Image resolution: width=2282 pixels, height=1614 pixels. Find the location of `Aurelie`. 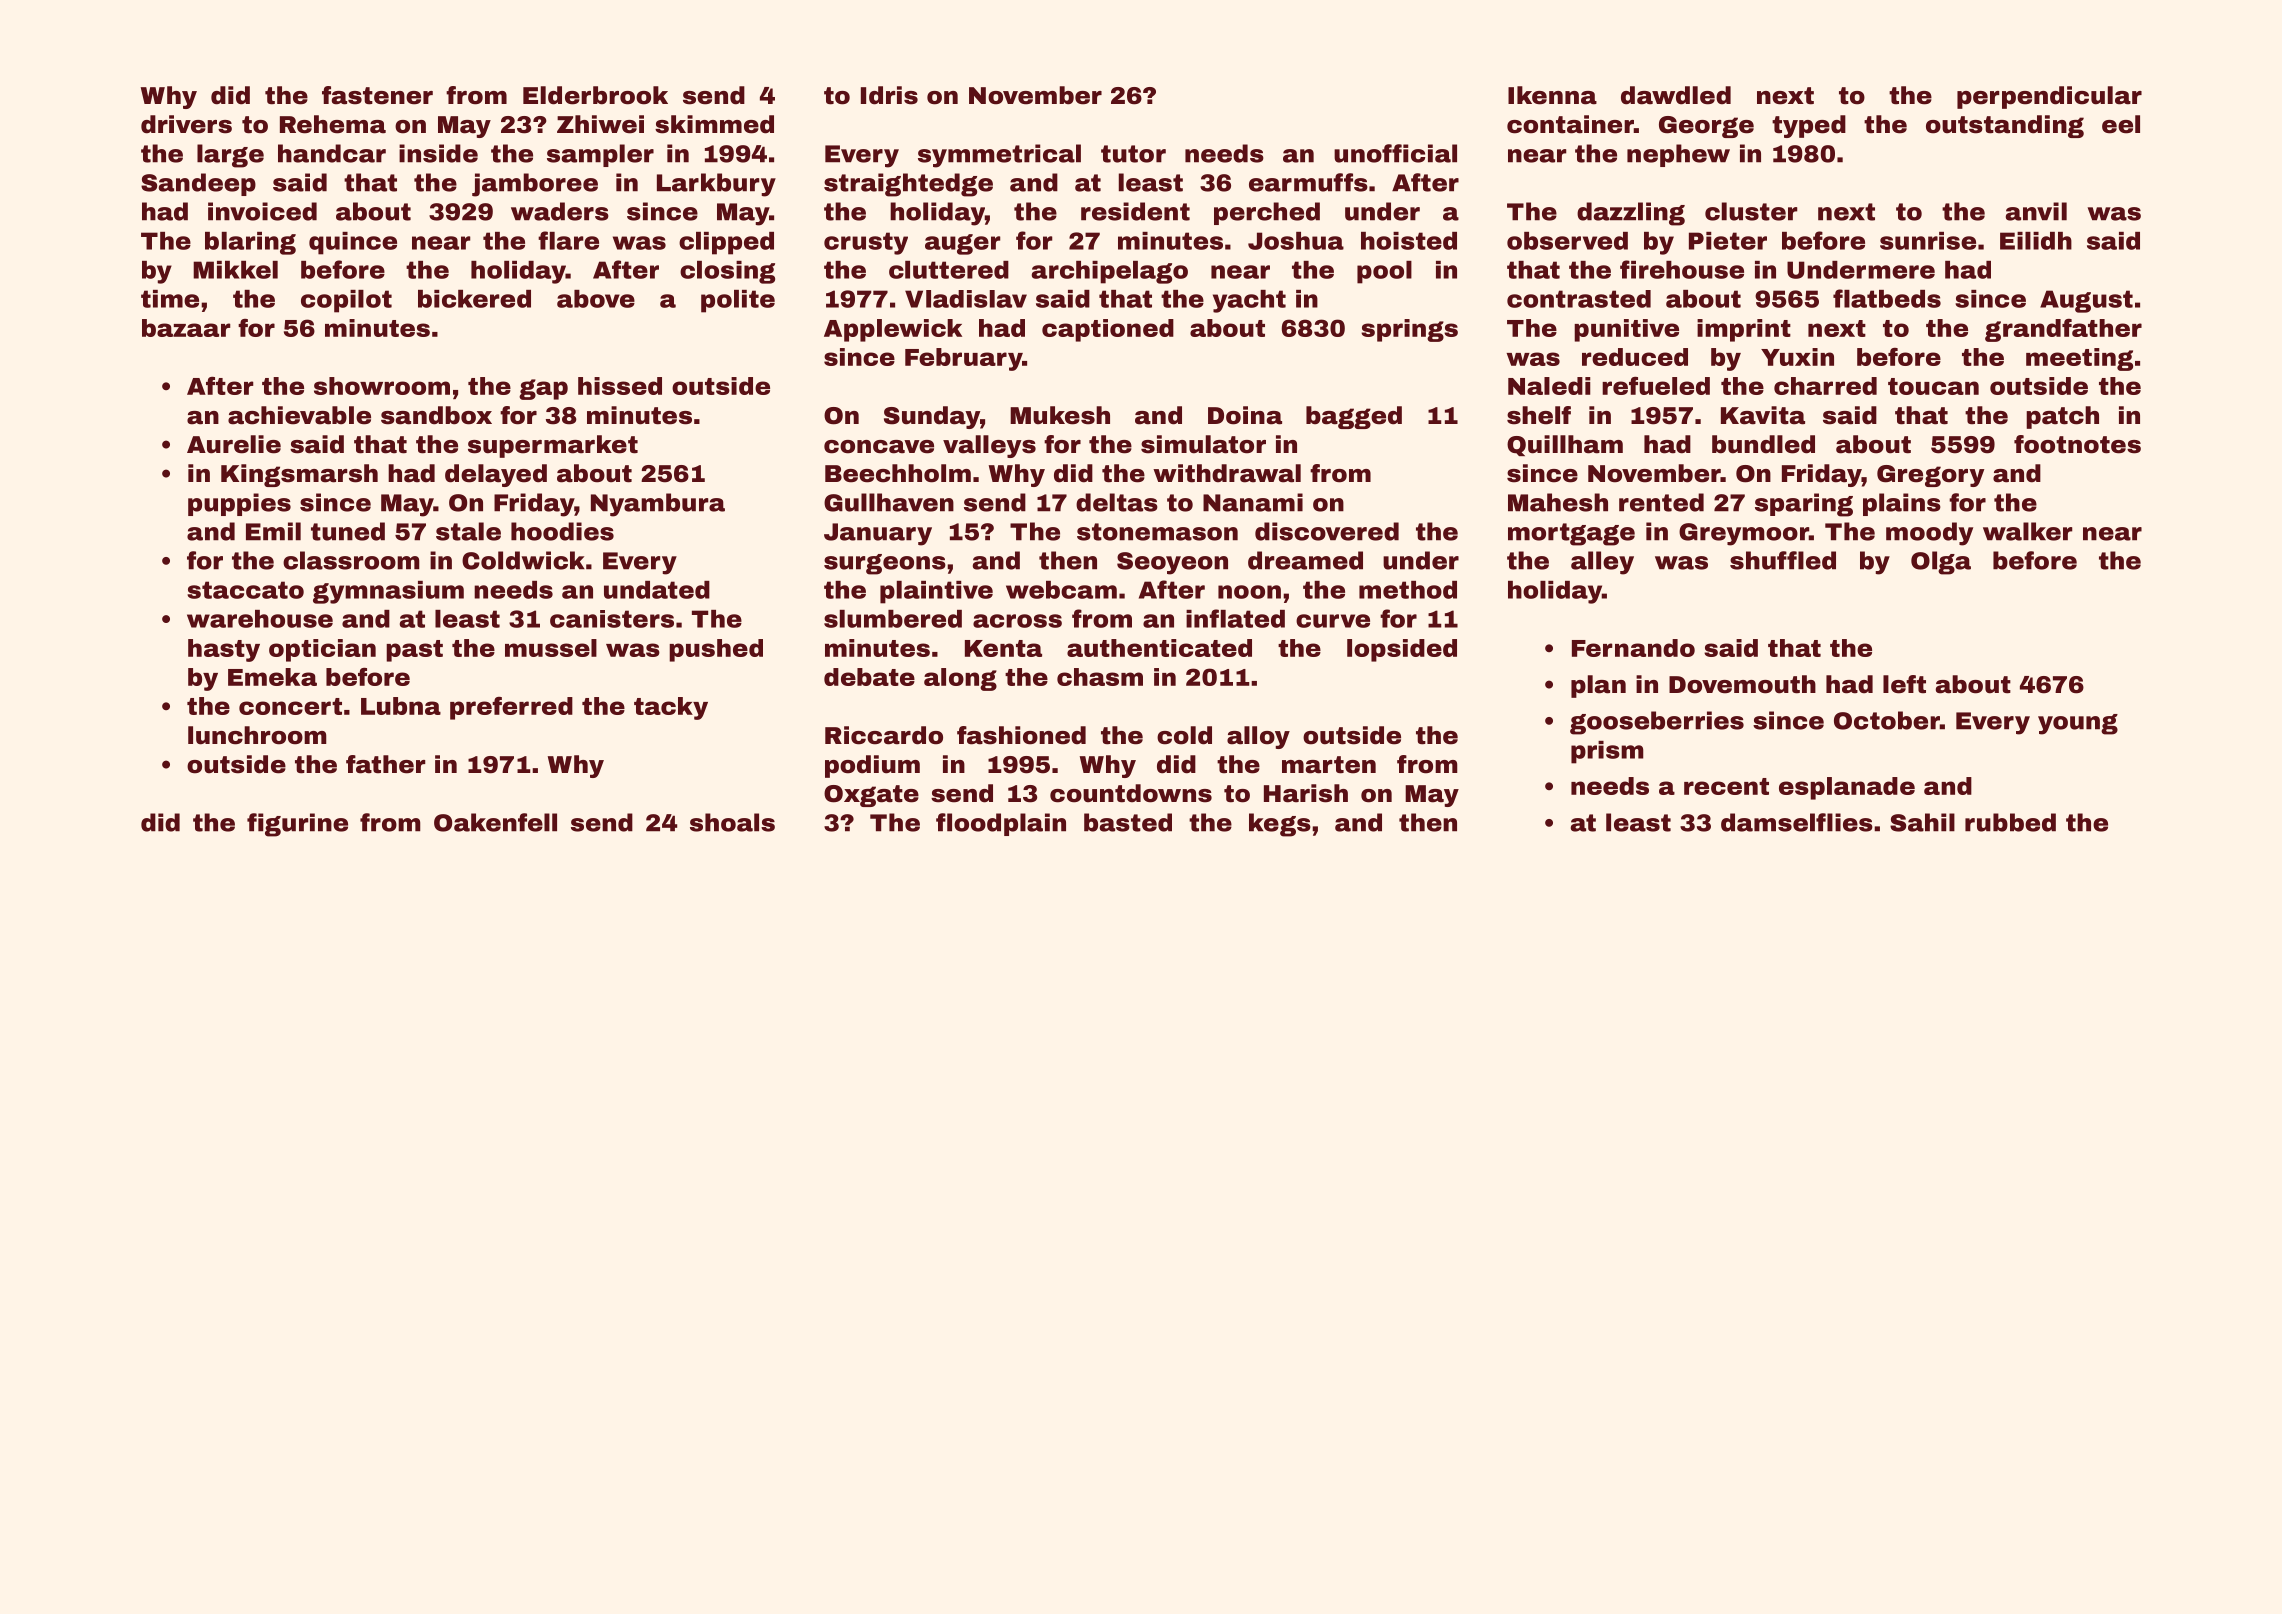

Aurelie is located at coordinates (234, 444).
